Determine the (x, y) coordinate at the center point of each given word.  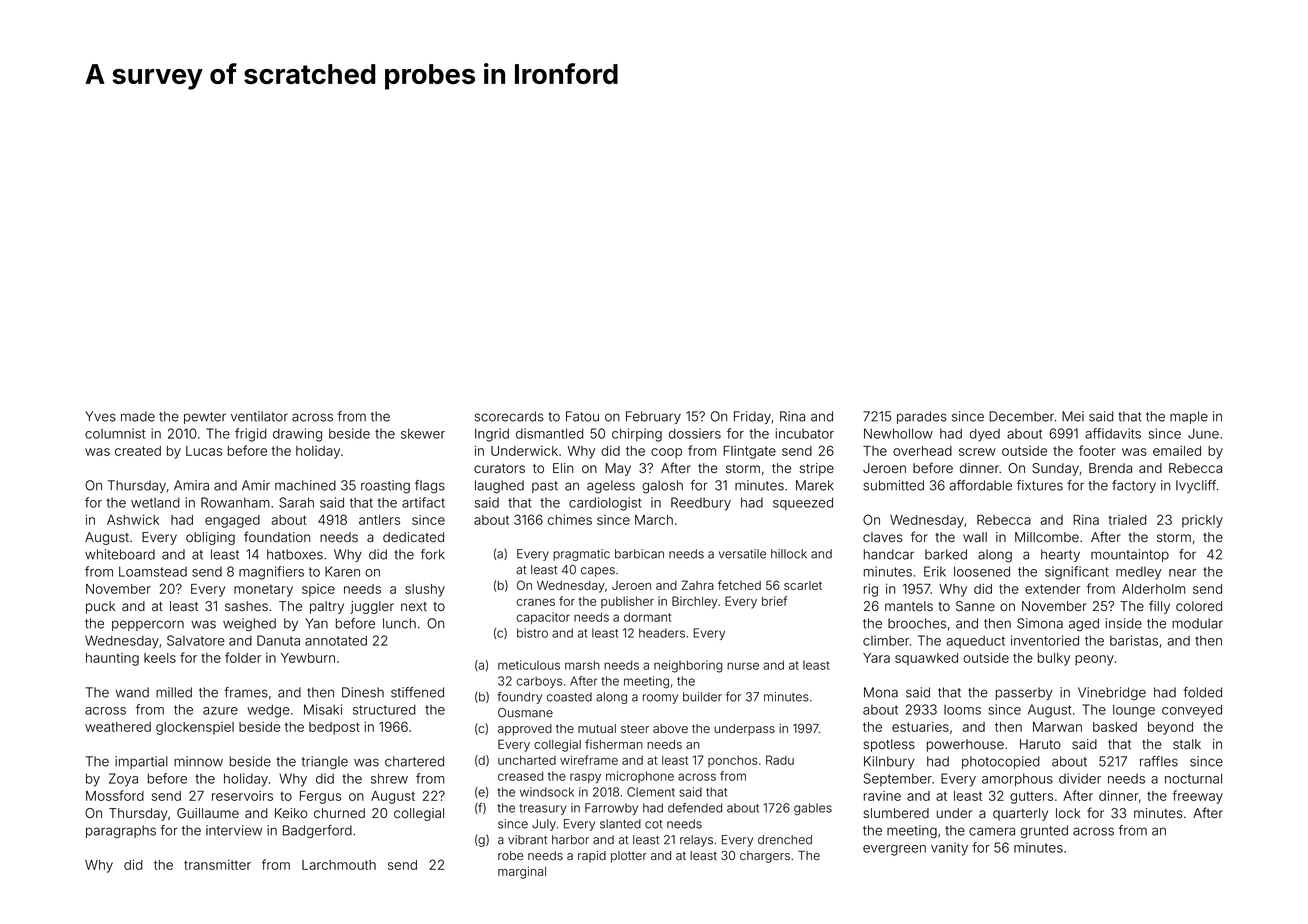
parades (922, 417)
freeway (1198, 797)
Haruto (1040, 744)
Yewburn (308, 658)
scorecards (509, 416)
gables (813, 809)
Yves (100, 416)
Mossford (115, 795)
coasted (569, 697)
